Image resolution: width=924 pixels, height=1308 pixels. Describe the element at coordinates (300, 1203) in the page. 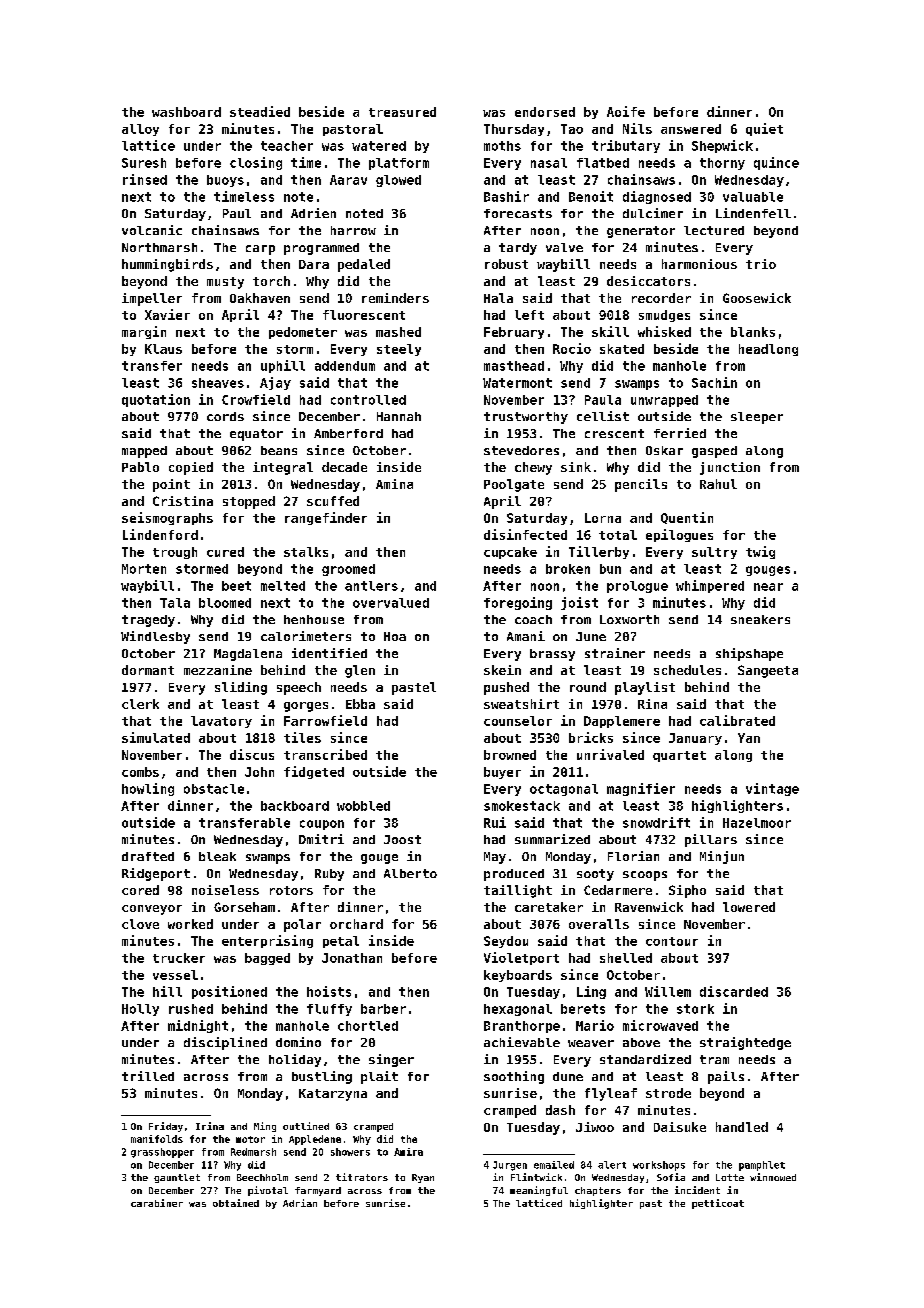

I see `Adrian` at that location.
